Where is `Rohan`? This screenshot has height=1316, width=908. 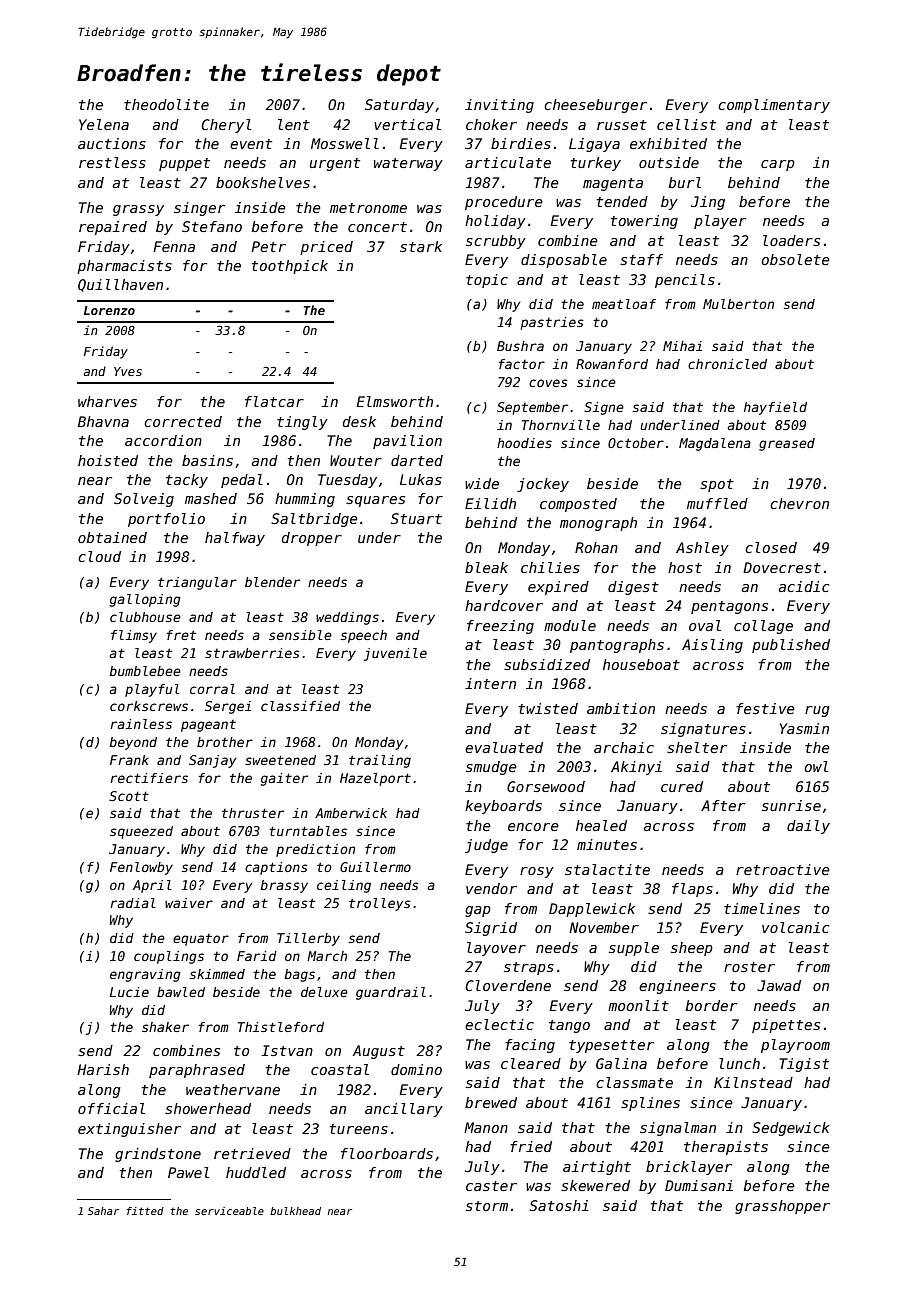 Rohan is located at coordinates (596, 547).
